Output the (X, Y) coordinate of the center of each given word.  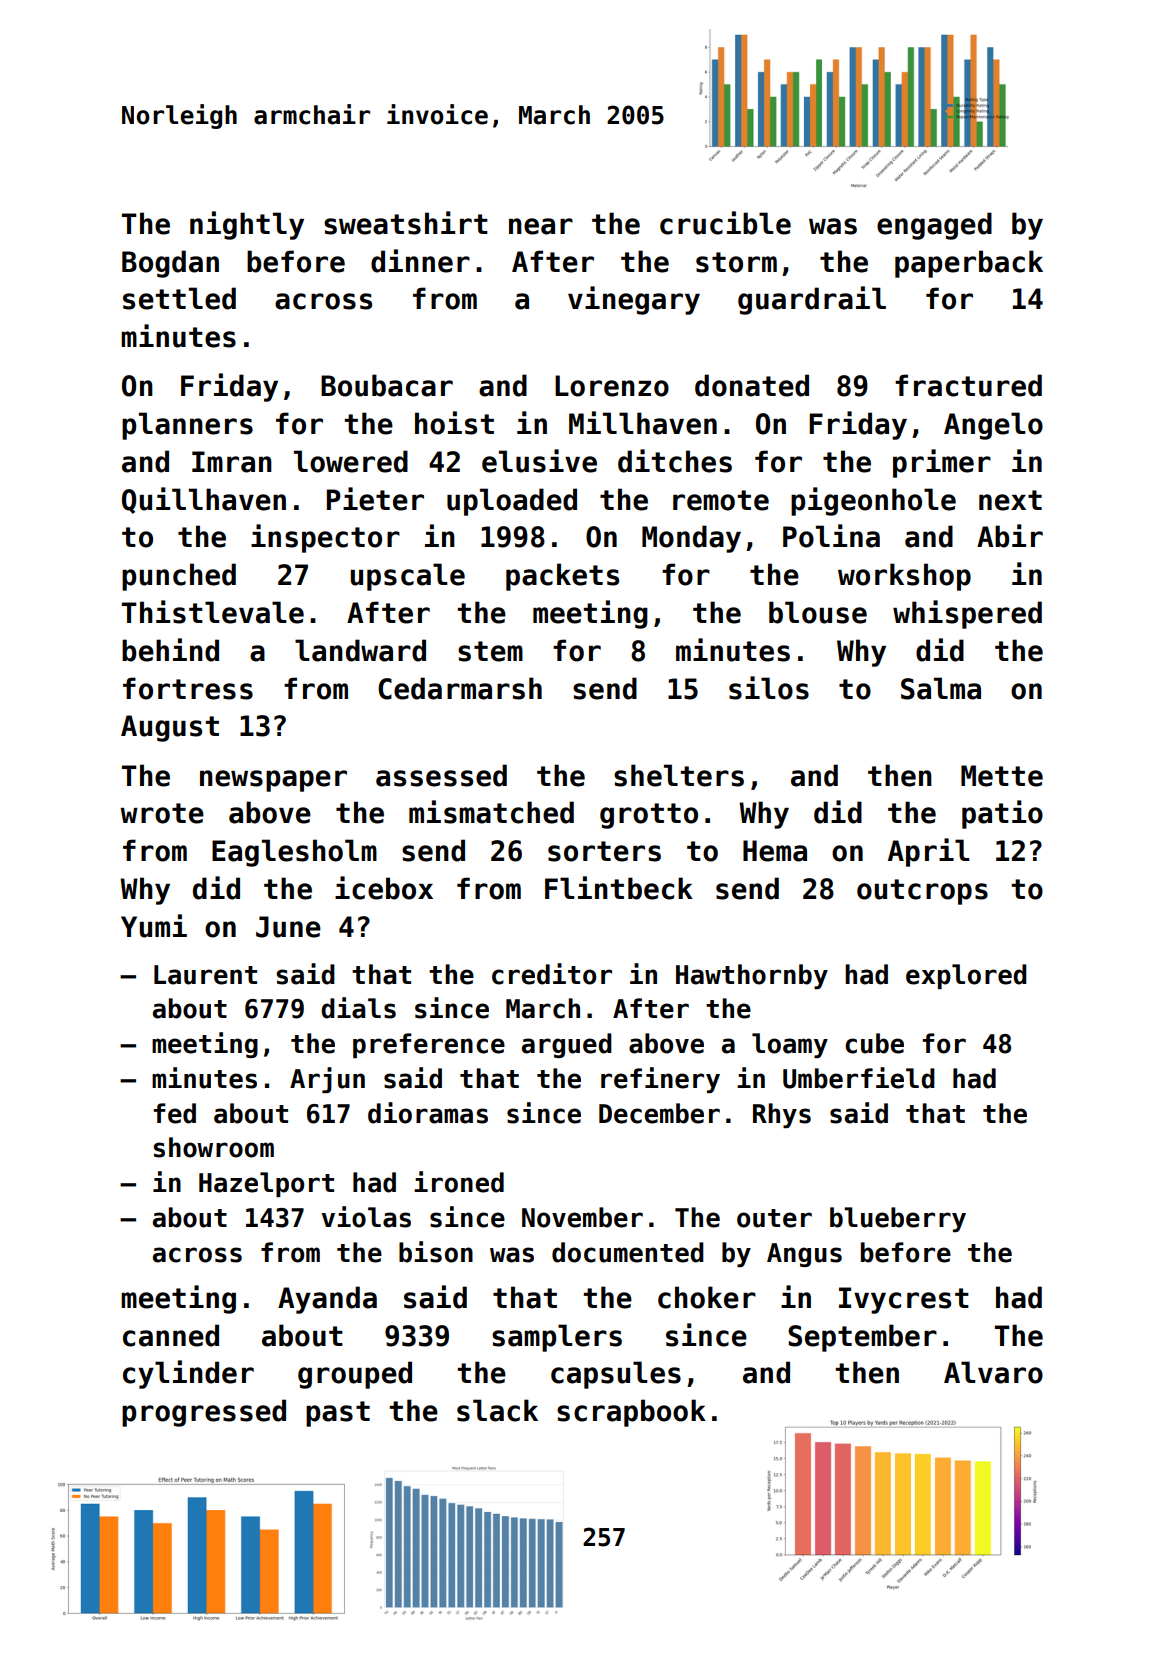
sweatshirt (406, 223)
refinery (660, 1080)
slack (497, 1410)
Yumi (154, 926)
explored (966, 976)
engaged (934, 226)
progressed (204, 1413)
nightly (247, 225)
